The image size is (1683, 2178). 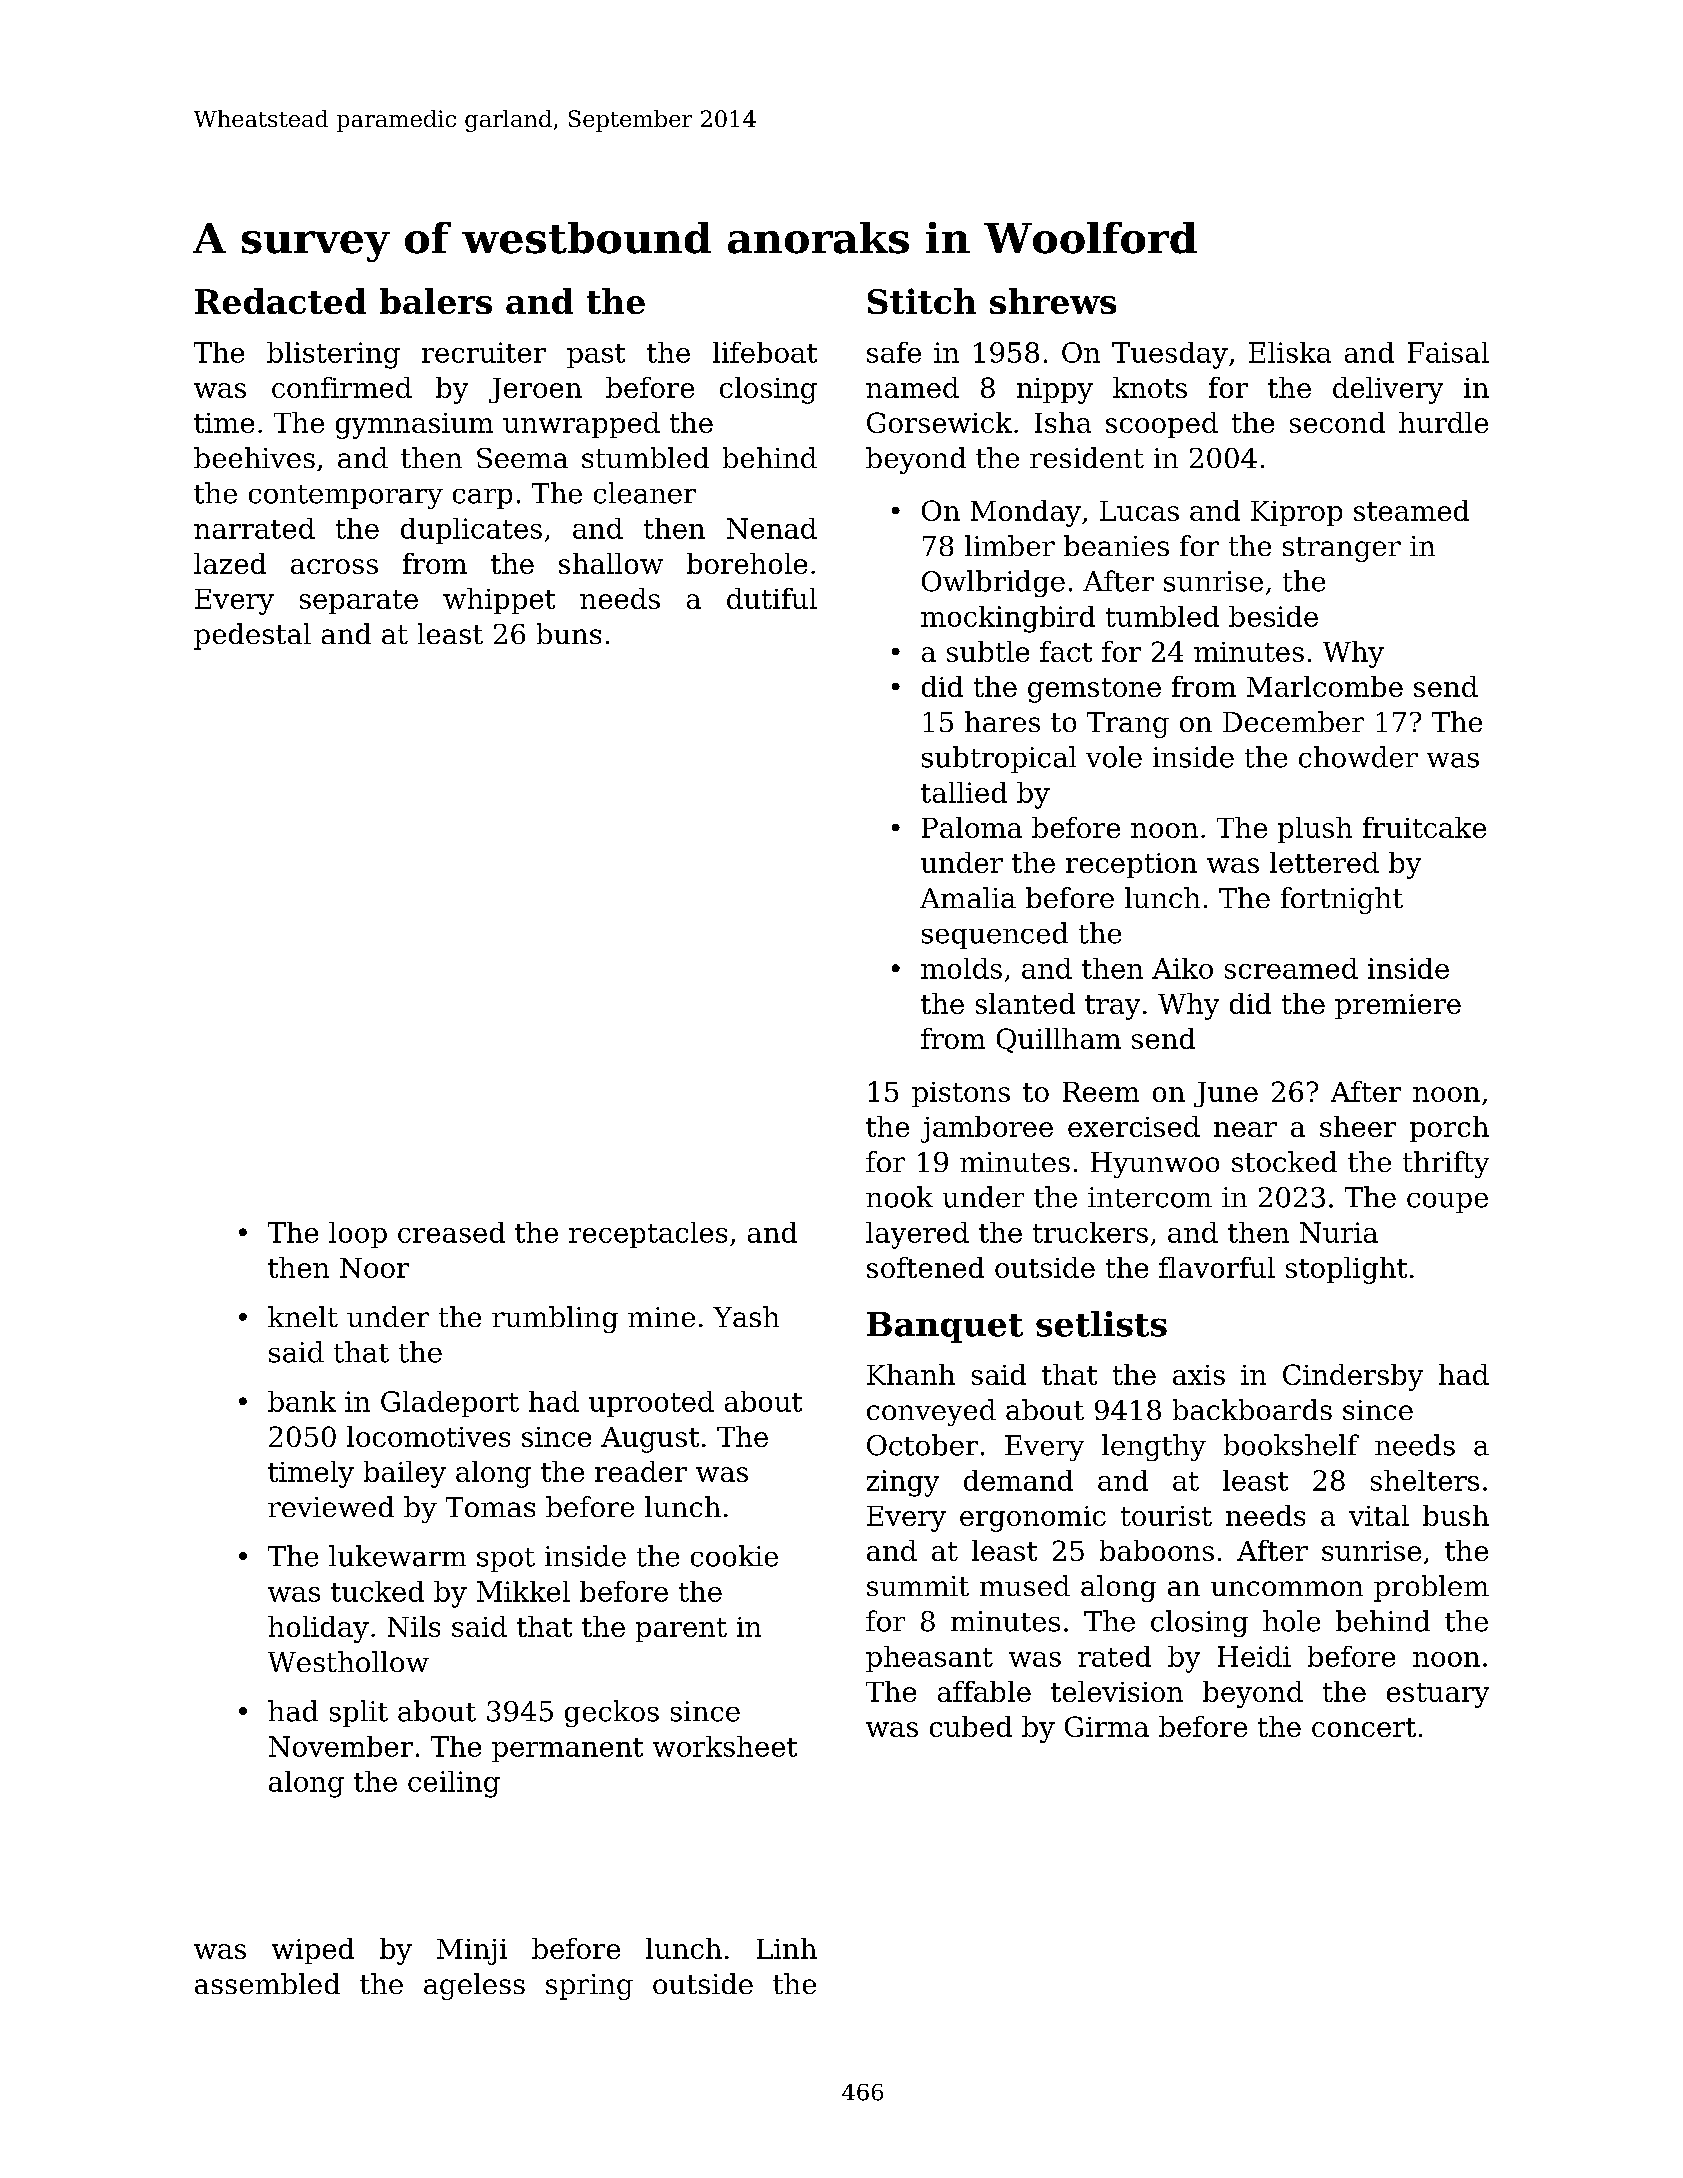 What do you see at coordinates (436, 301) in the page?
I see `balers` at bounding box center [436, 301].
